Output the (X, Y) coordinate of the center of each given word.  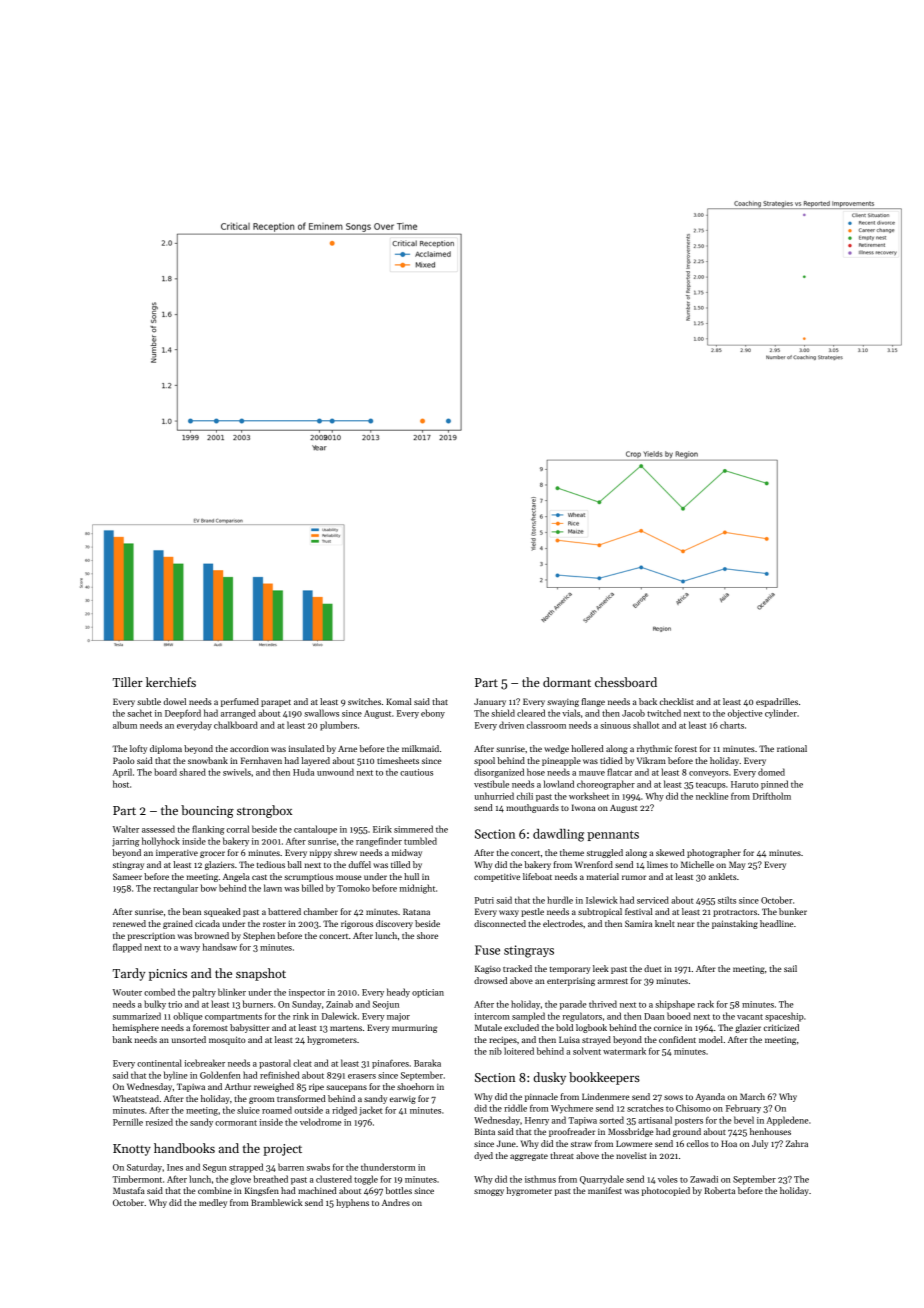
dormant (567, 682)
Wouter (127, 992)
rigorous (357, 924)
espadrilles (777, 702)
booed (679, 1016)
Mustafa (129, 1190)
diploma (166, 749)
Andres (396, 1202)
